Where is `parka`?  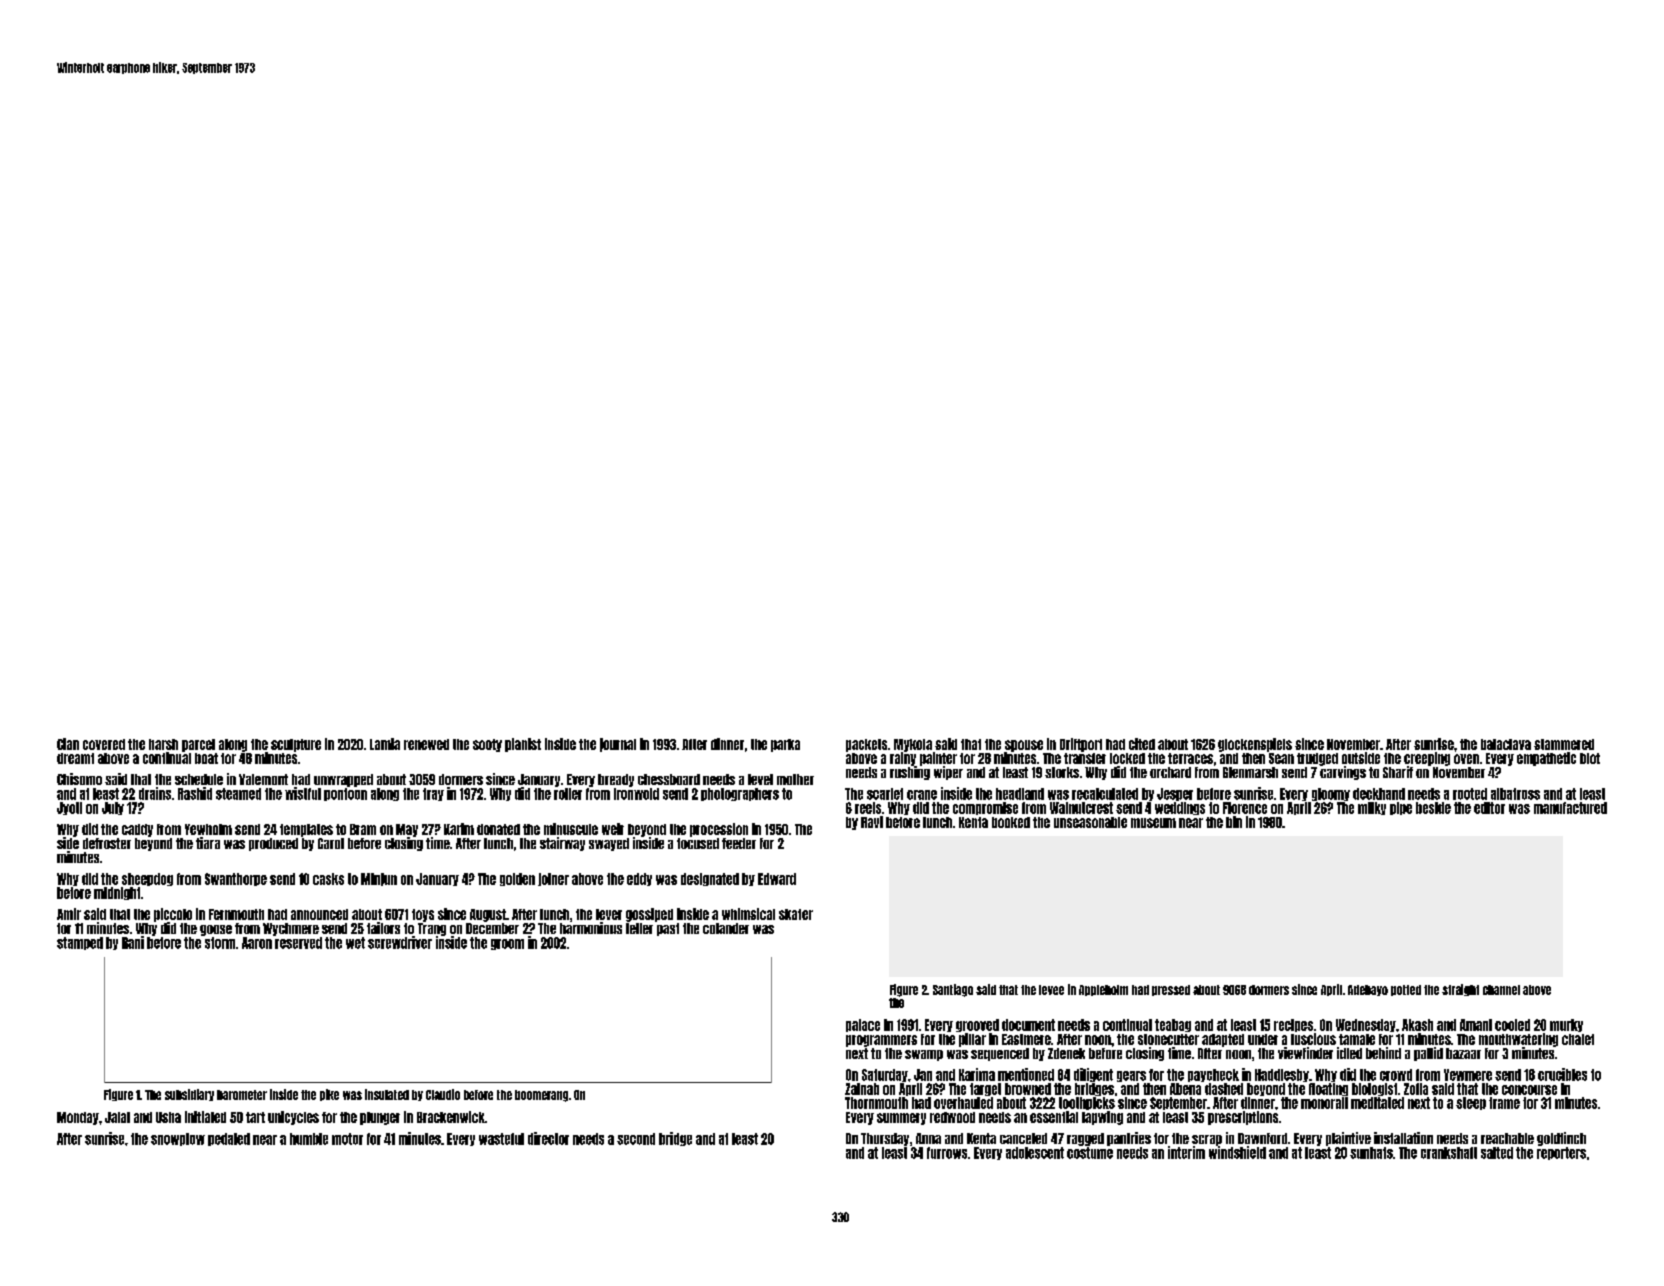
parka is located at coordinates (785, 745).
